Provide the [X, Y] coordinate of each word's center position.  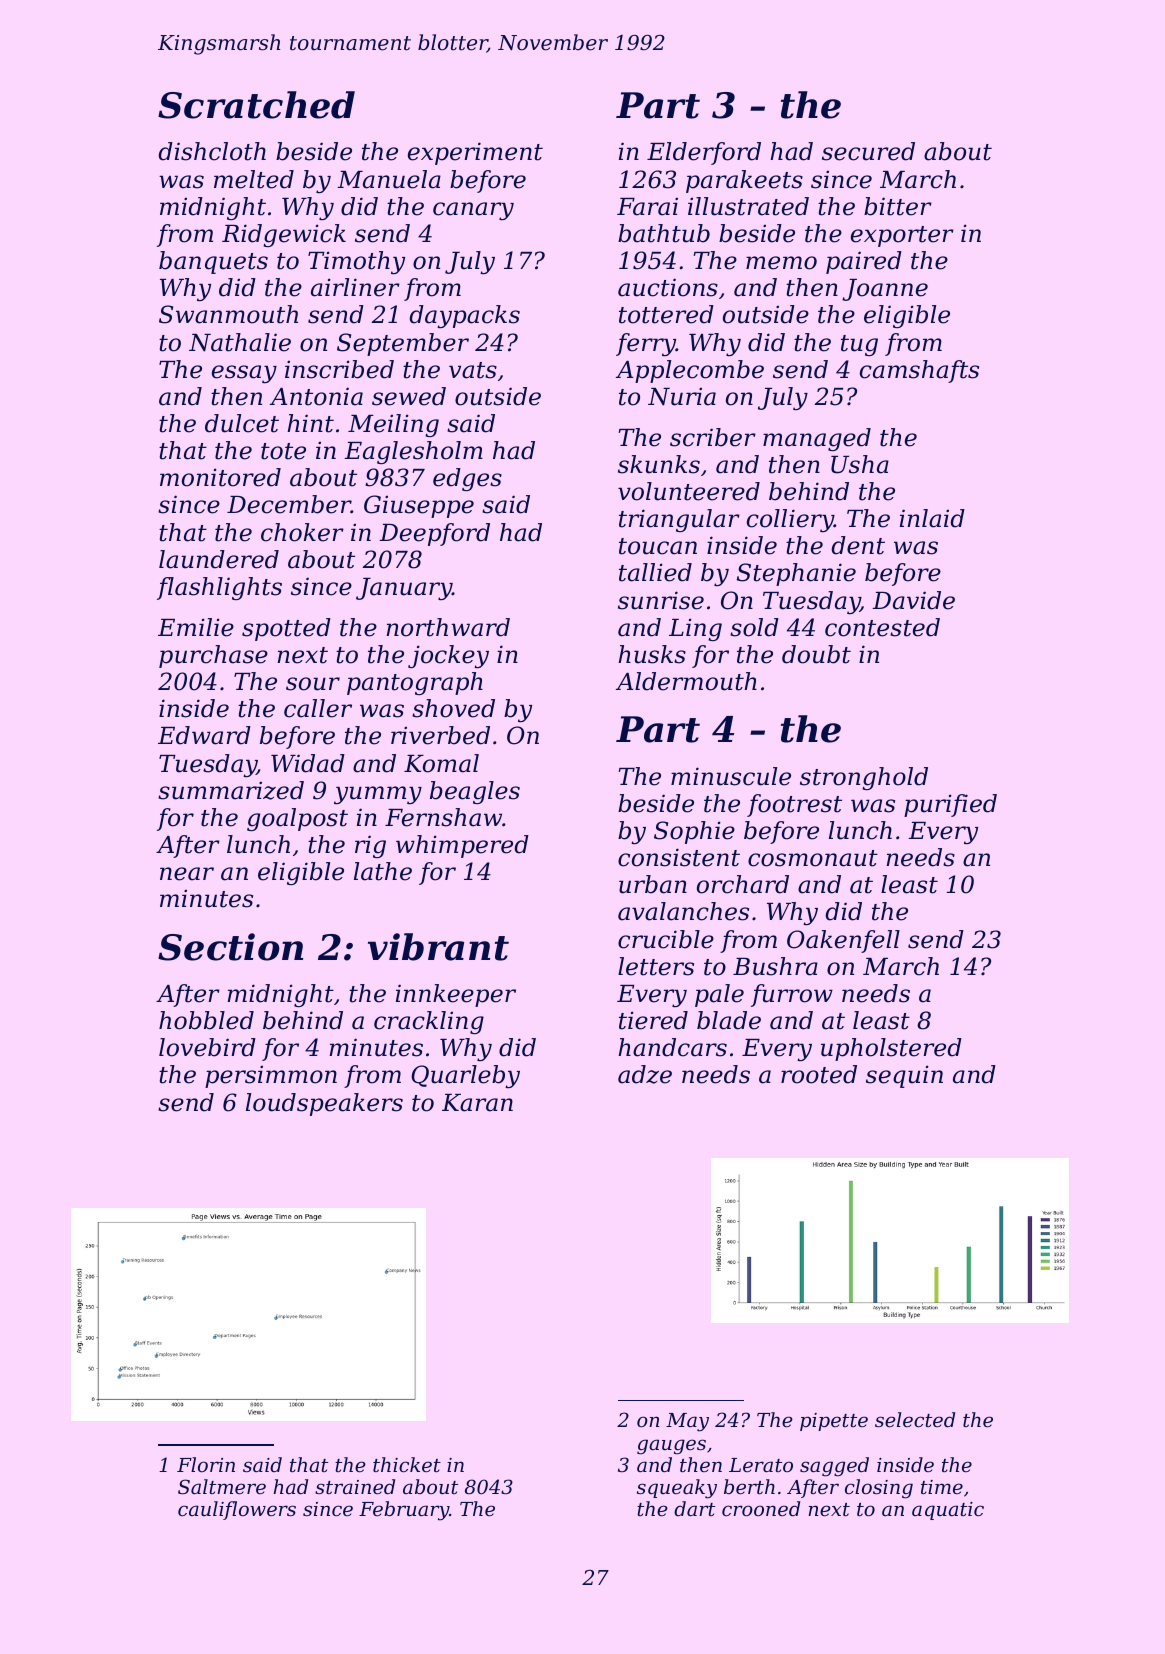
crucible [666, 939]
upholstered [891, 1049]
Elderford [704, 153]
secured [868, 151]
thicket [407, 1464]
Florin [206, 1464]
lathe [383, 871]
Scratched [256, 105]
